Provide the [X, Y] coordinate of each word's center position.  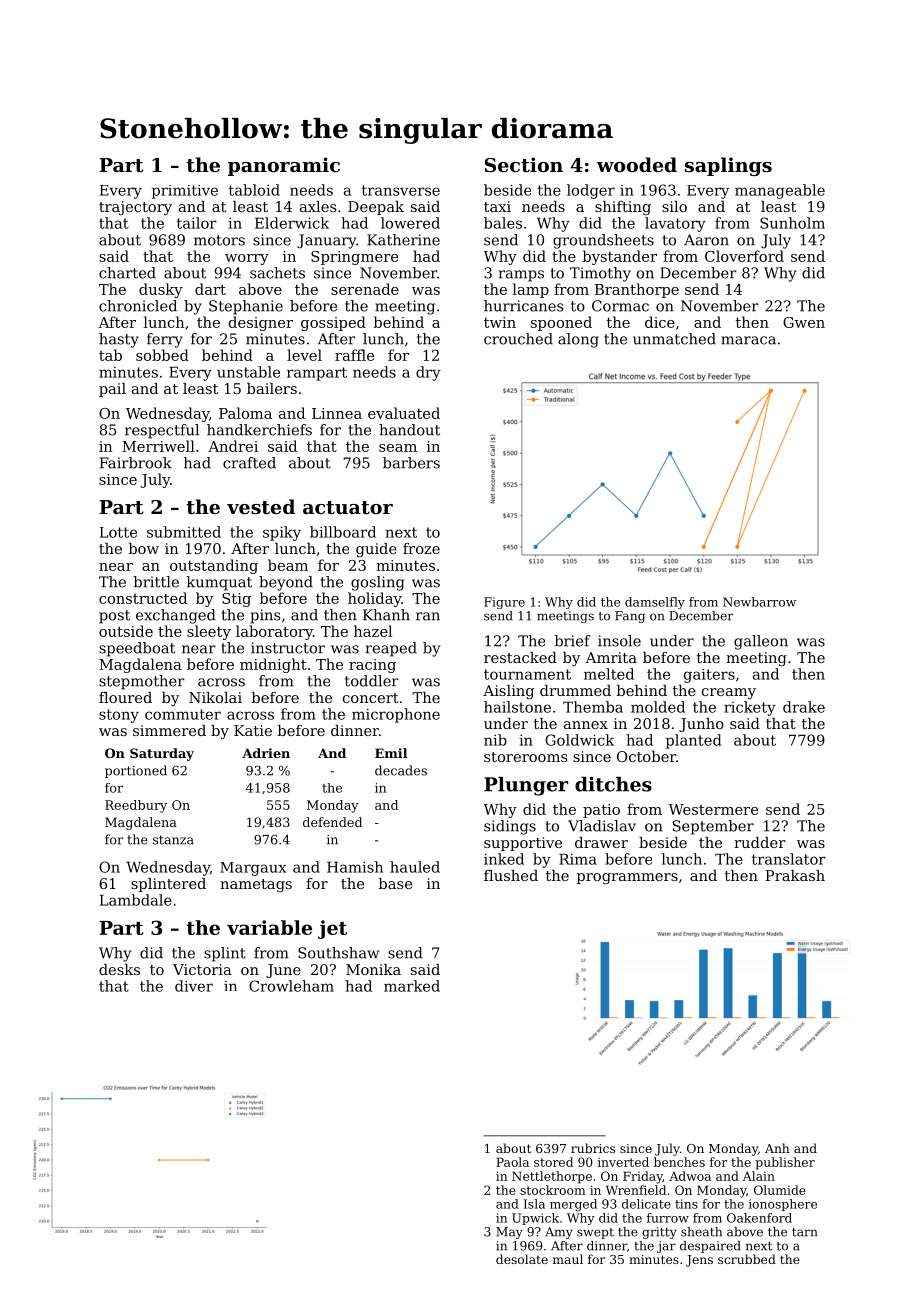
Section [524, 165]
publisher [785, 1163]
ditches [613, 784]
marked [412, 986]
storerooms [525, 757]
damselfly [655, 603]
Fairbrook [136, 463]
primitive [185, 192]
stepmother [142, 682]
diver [194, 986]
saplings [728, 166]
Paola [512, 1162]
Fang [630, 617]
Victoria [202, 969]
